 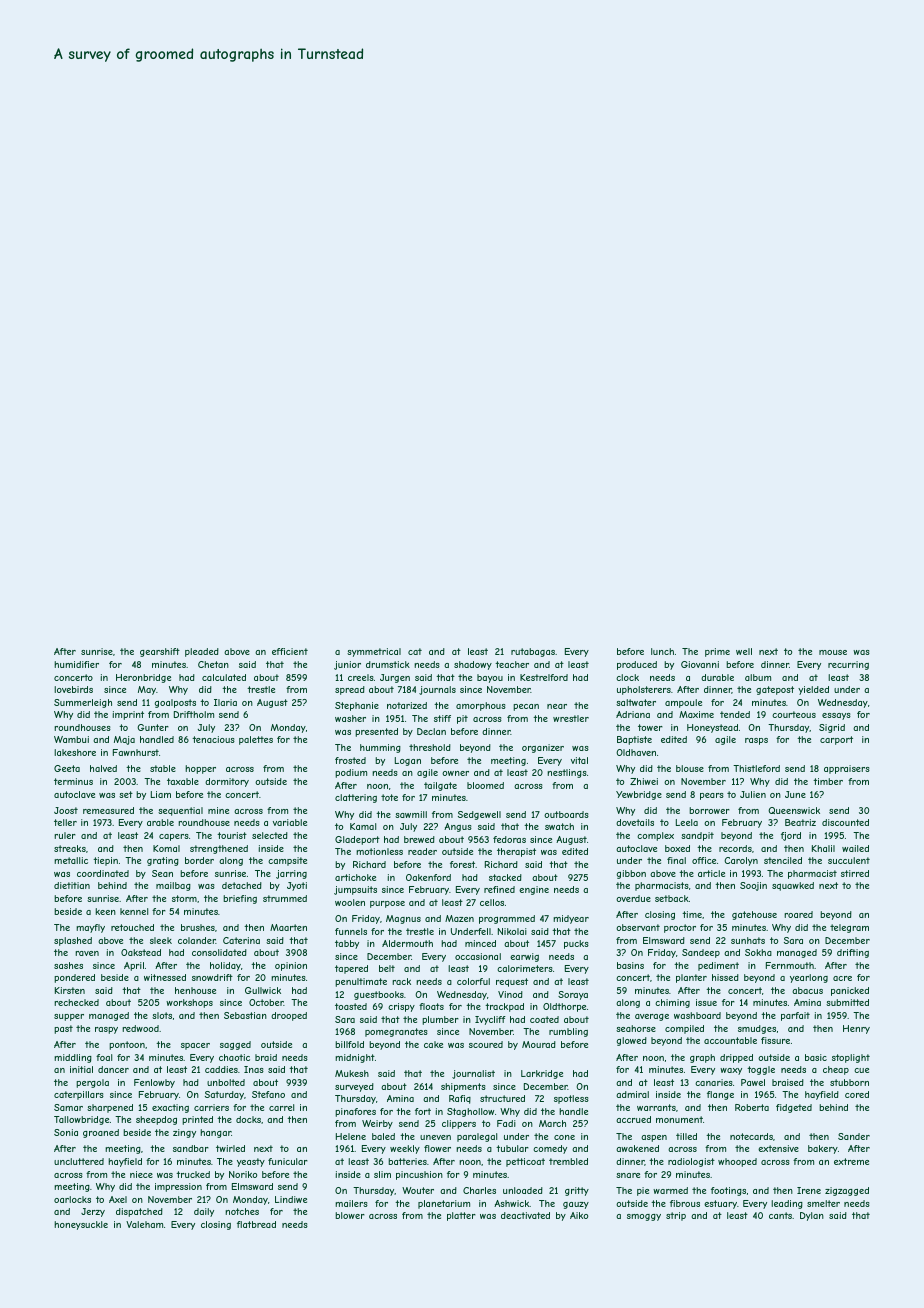 What do you see at coordinates (212, 977) in the page?
I see `snowdrift` at bounding box center [212, 977].
